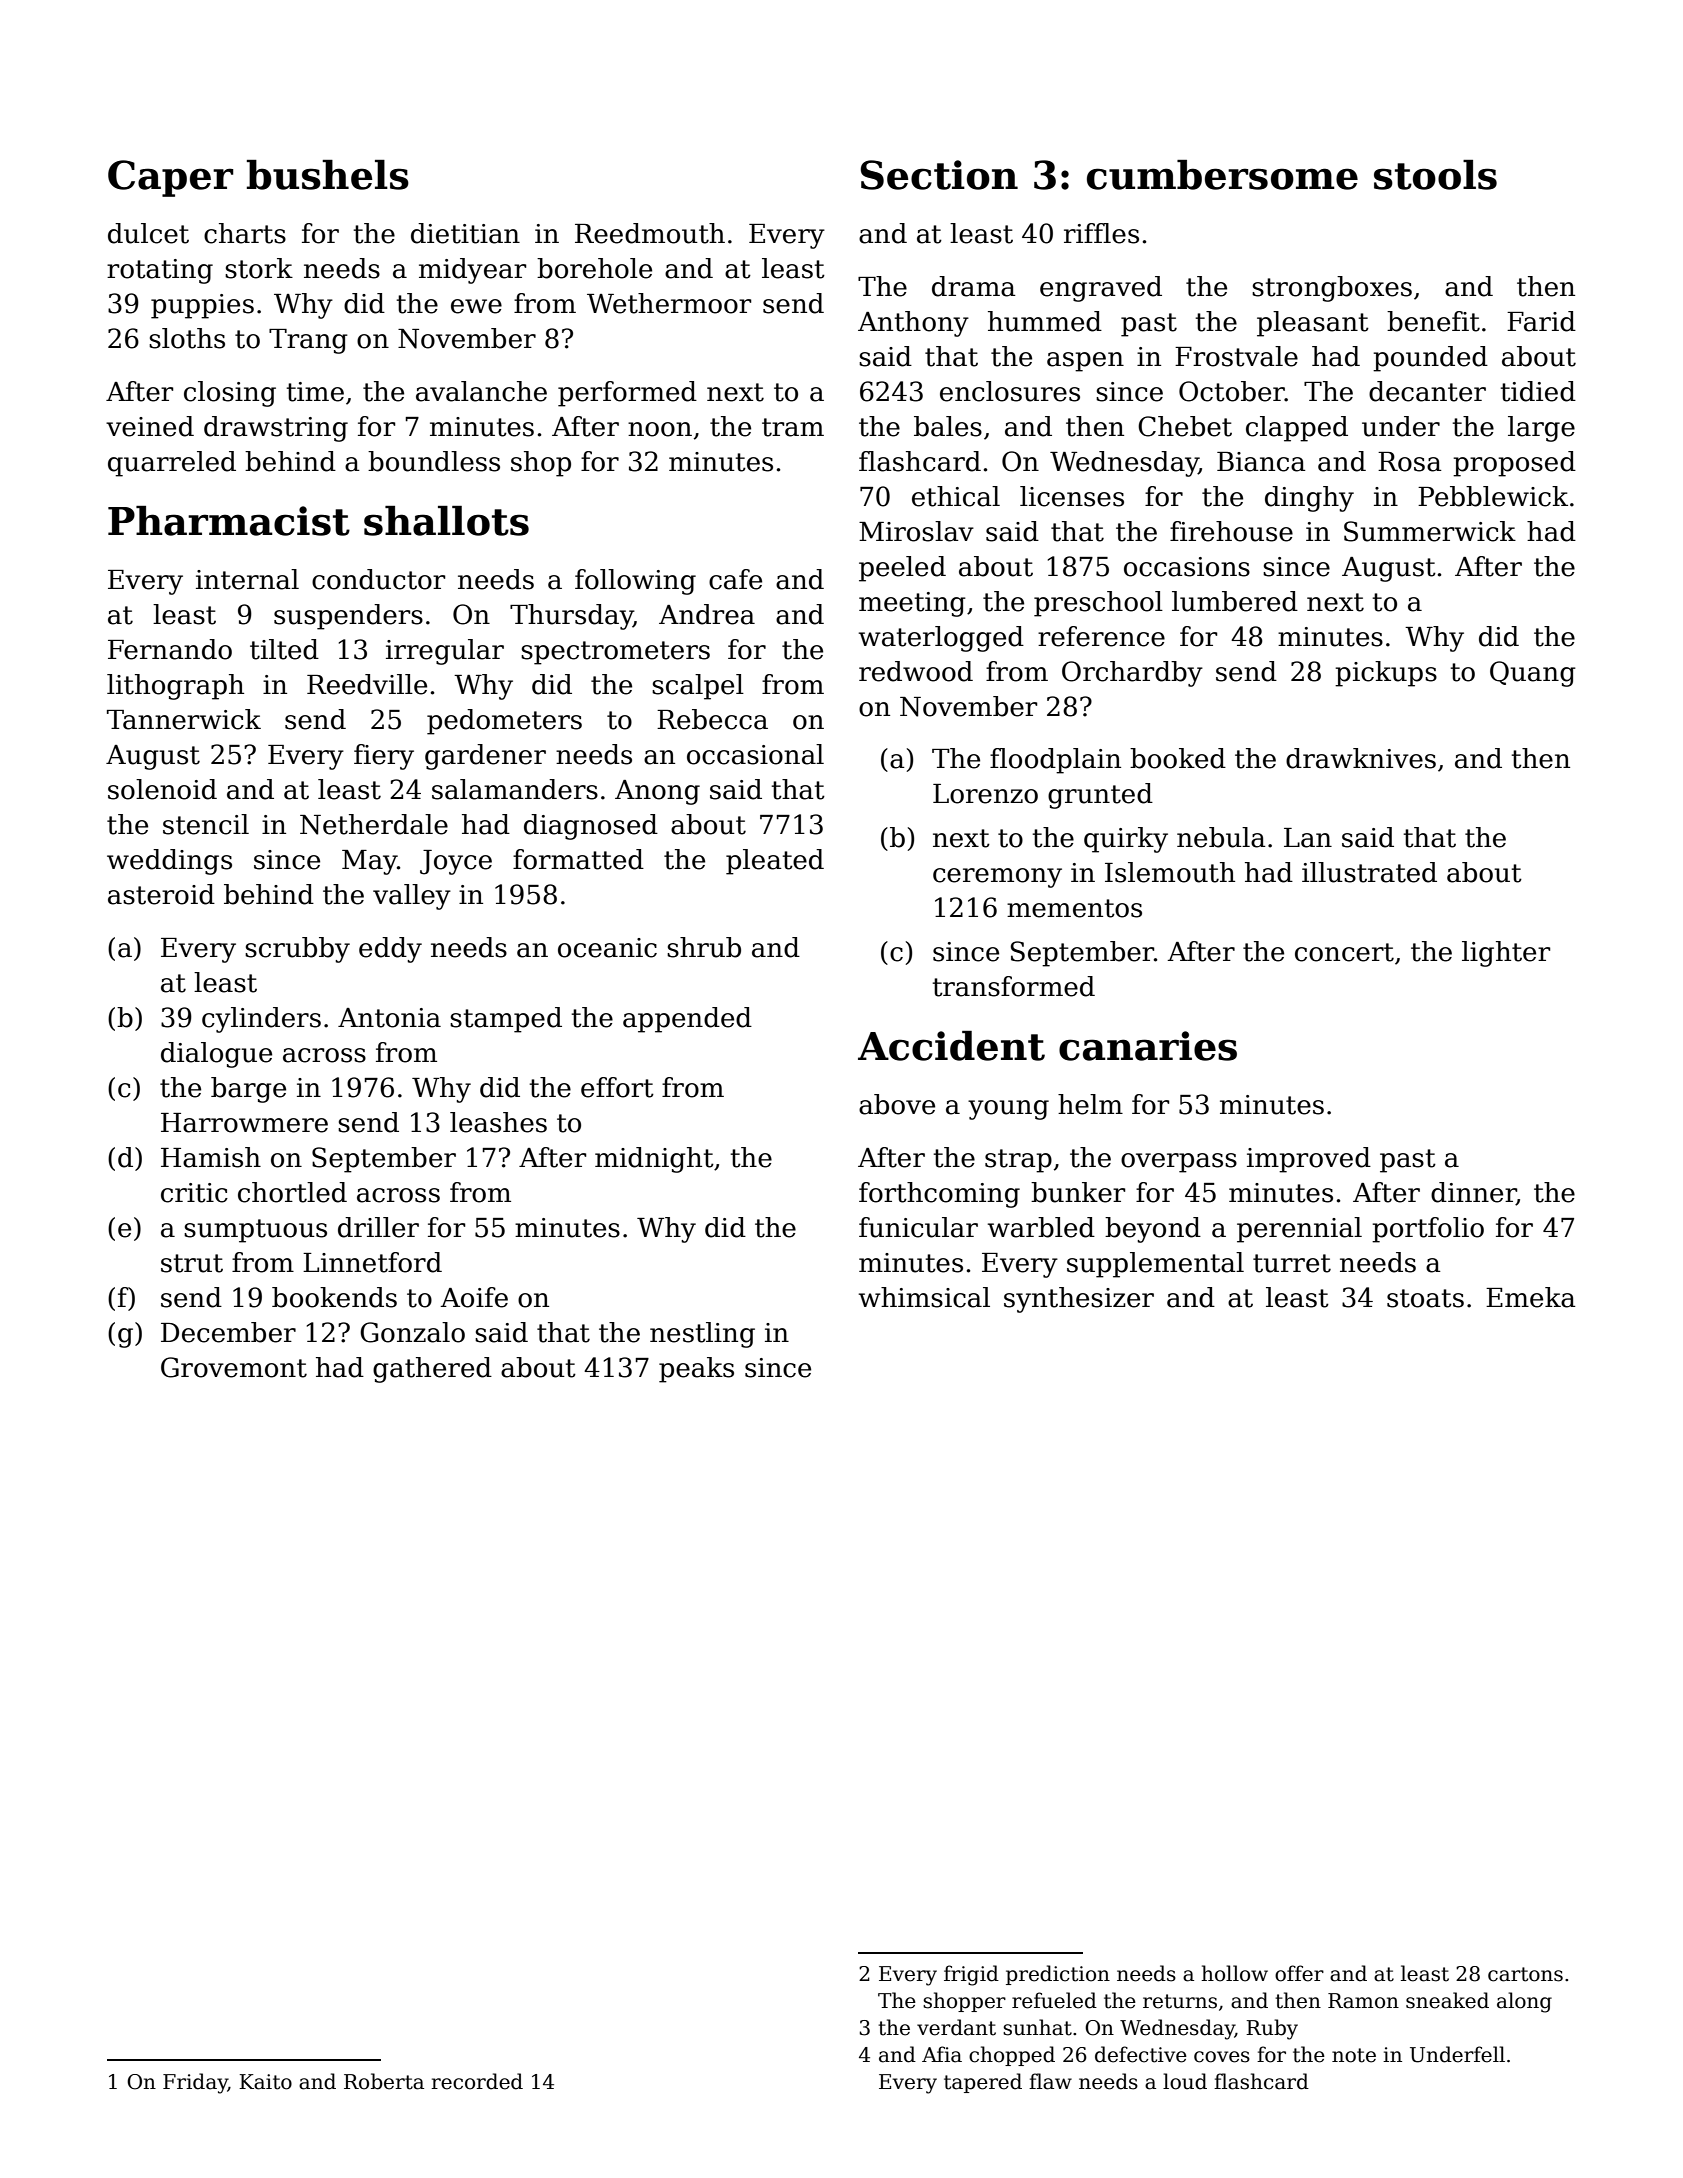 This page has height=2178, width=1683. What do you see at coordinates (696, 1370) in the page?
I see `peaks` at bounding box center [696, 1370].
